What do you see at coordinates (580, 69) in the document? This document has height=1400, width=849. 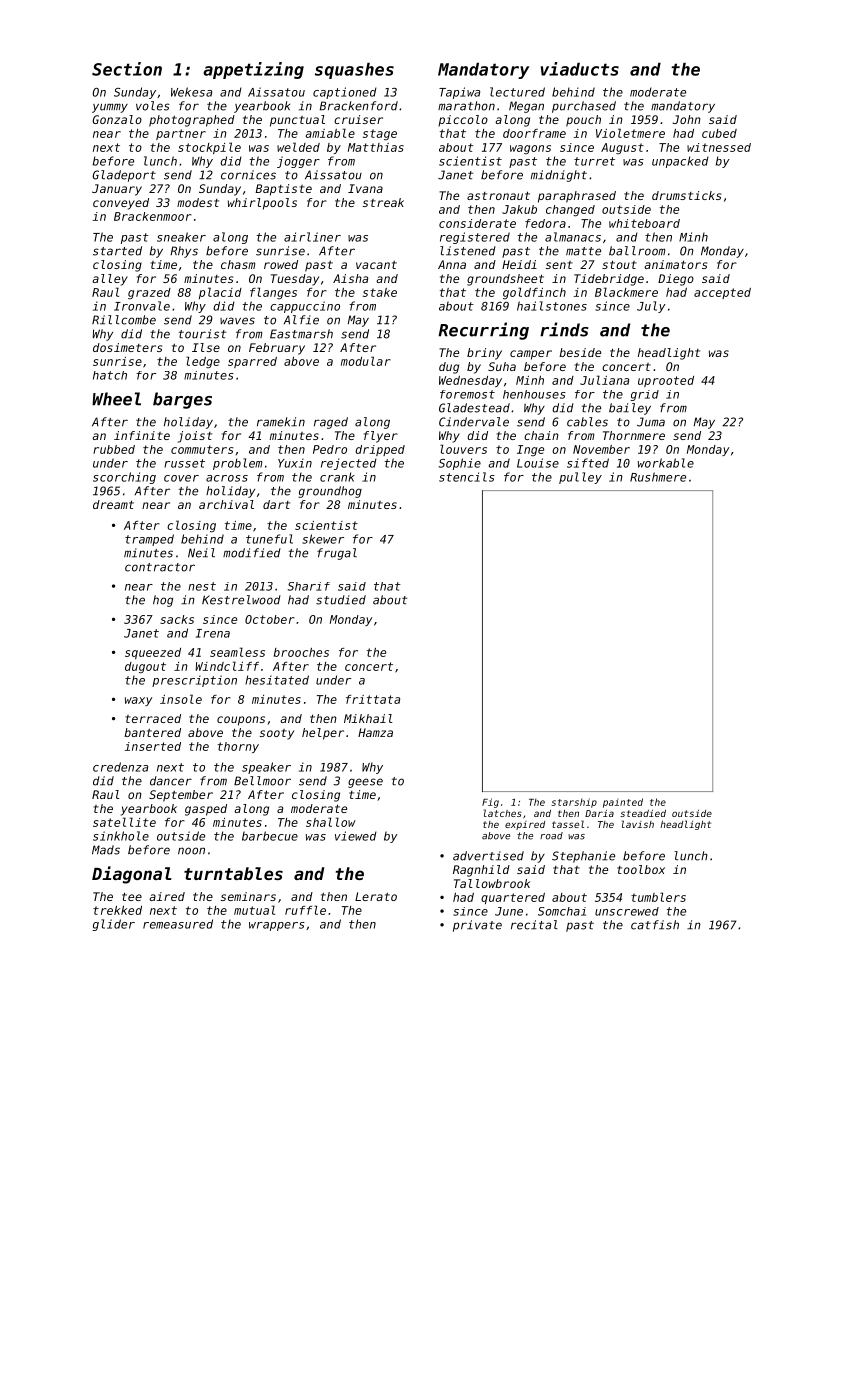 I see `viaducts` at bounding box center [580, 69].
